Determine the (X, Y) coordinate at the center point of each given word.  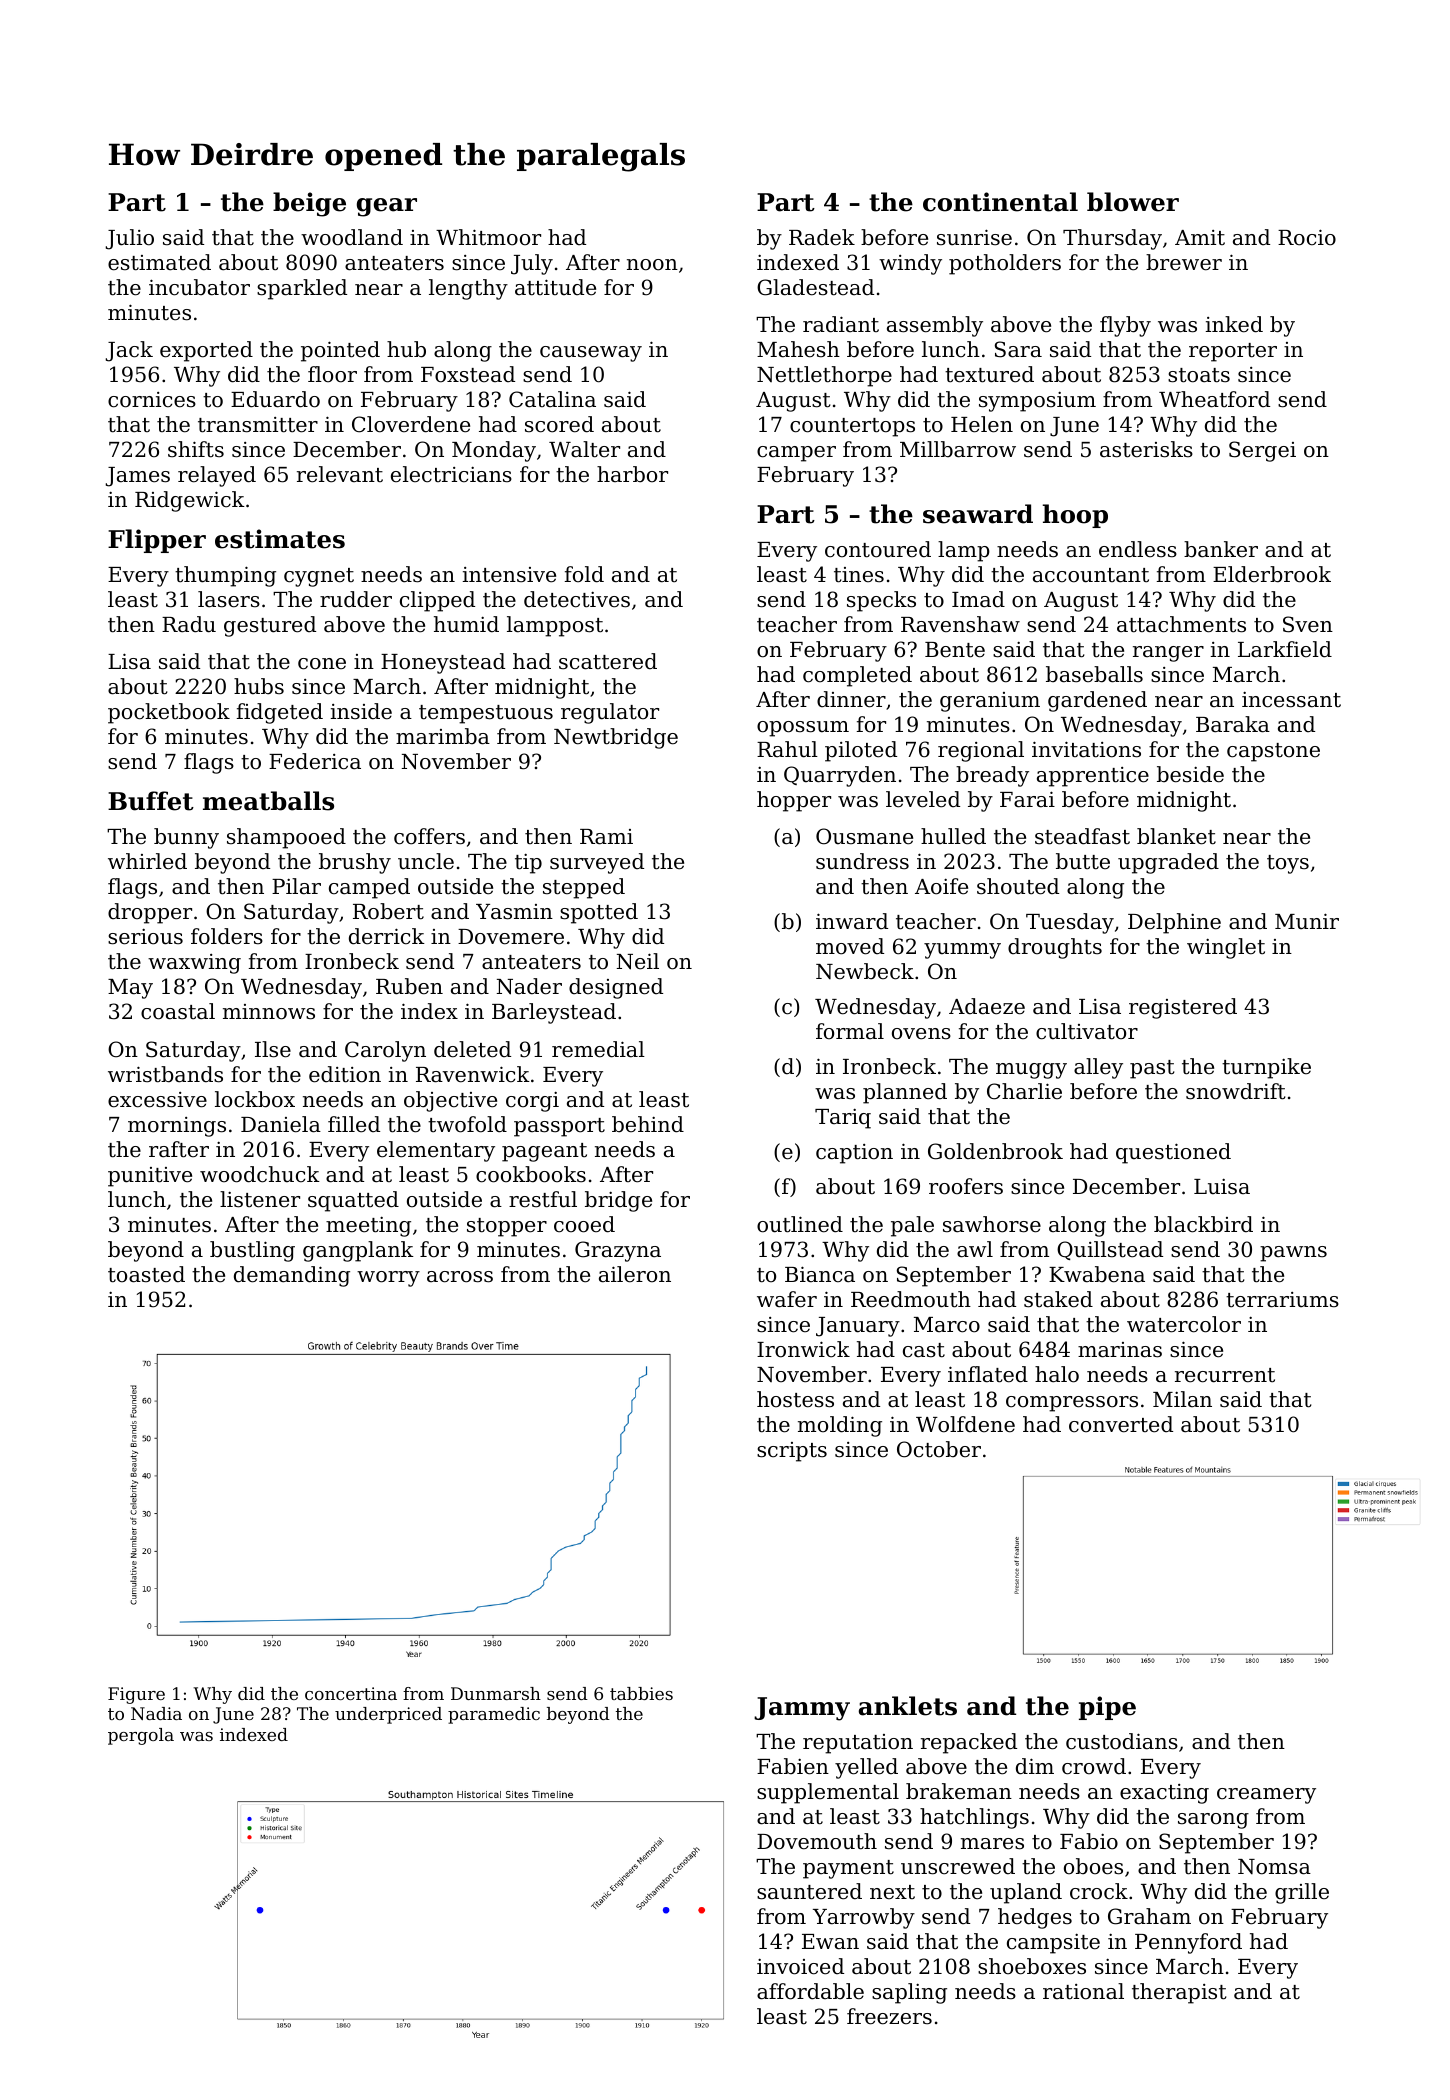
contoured (878, 549)
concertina (351, 1693)
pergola (141, 1736)
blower (1133, 202)
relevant (340, 474)
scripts (792, 1452)
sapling (909, 1993)
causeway (591, 354)
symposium (1037, 401)
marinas (1120, 1350)
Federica (315, 761)
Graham (1149, 1916)
